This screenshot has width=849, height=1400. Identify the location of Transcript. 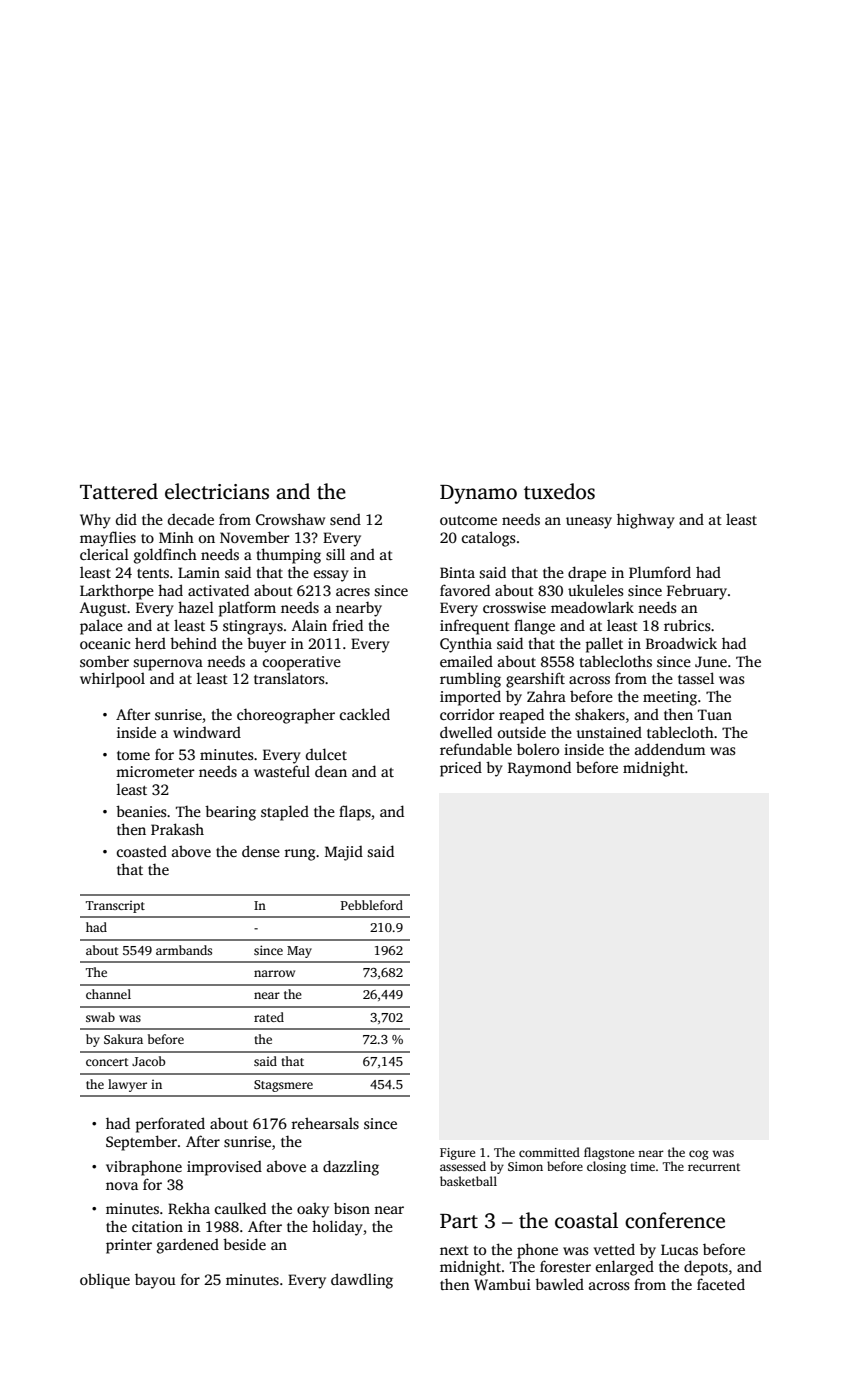
(115, 906).
